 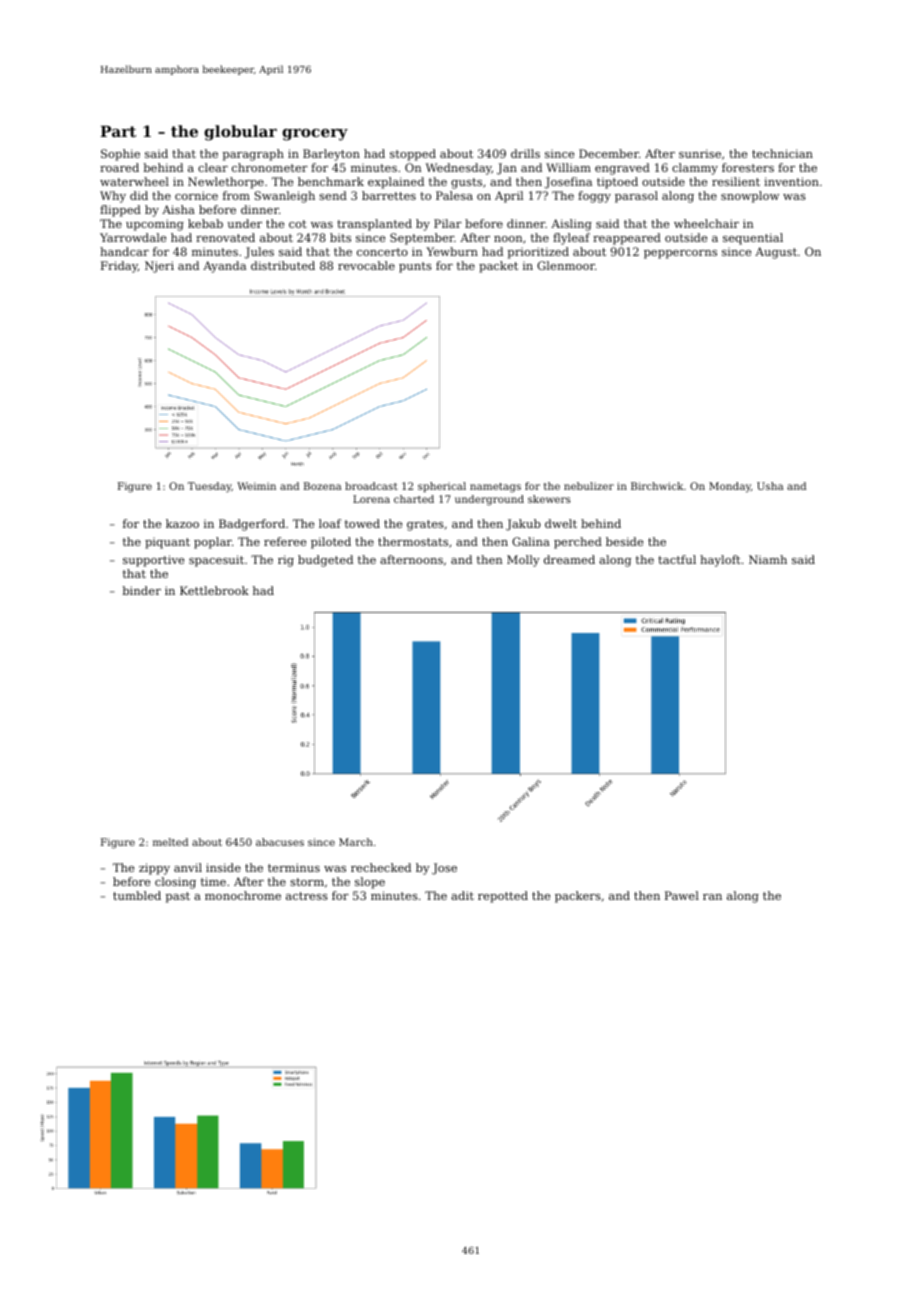 What do you see at coordinates (205, 223) in the screenshot?
I see `kebab` at bounding box center [205, 223].
